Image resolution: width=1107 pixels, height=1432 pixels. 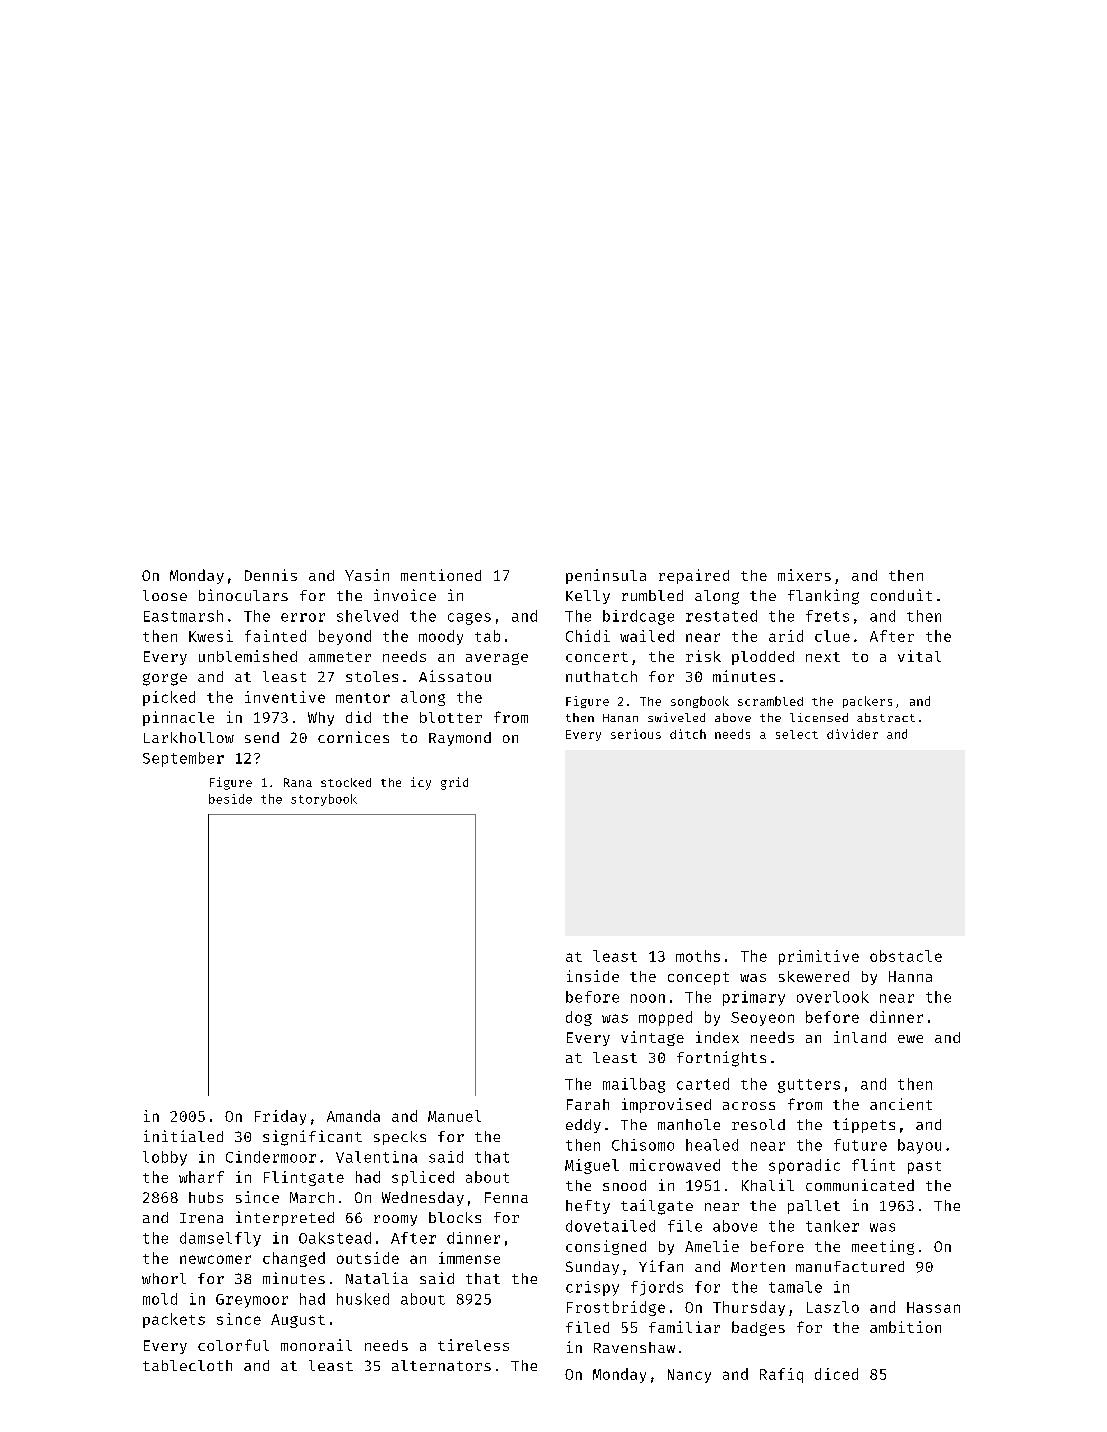 What do you see at coordinates (469, 619) in the document?
I see `cages` at bounding box center [469, 619].
